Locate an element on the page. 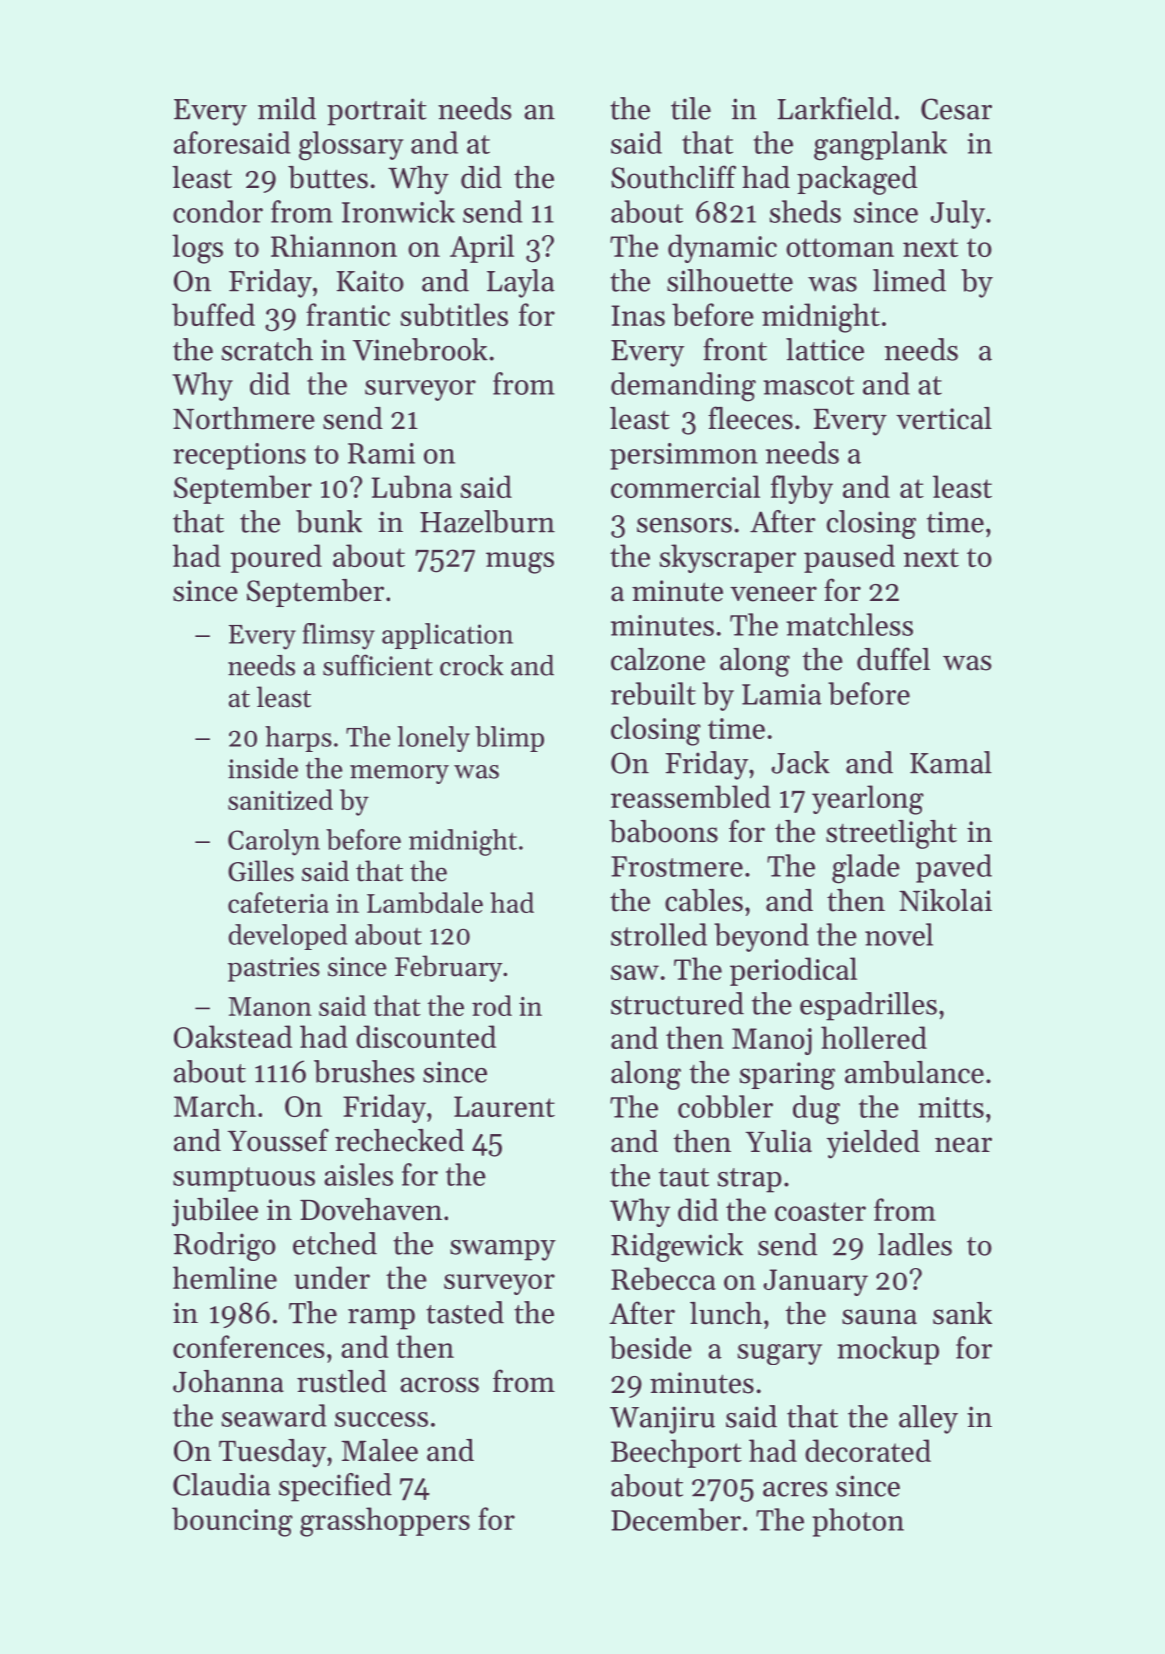  tile is located at coordinates (691, 108).
